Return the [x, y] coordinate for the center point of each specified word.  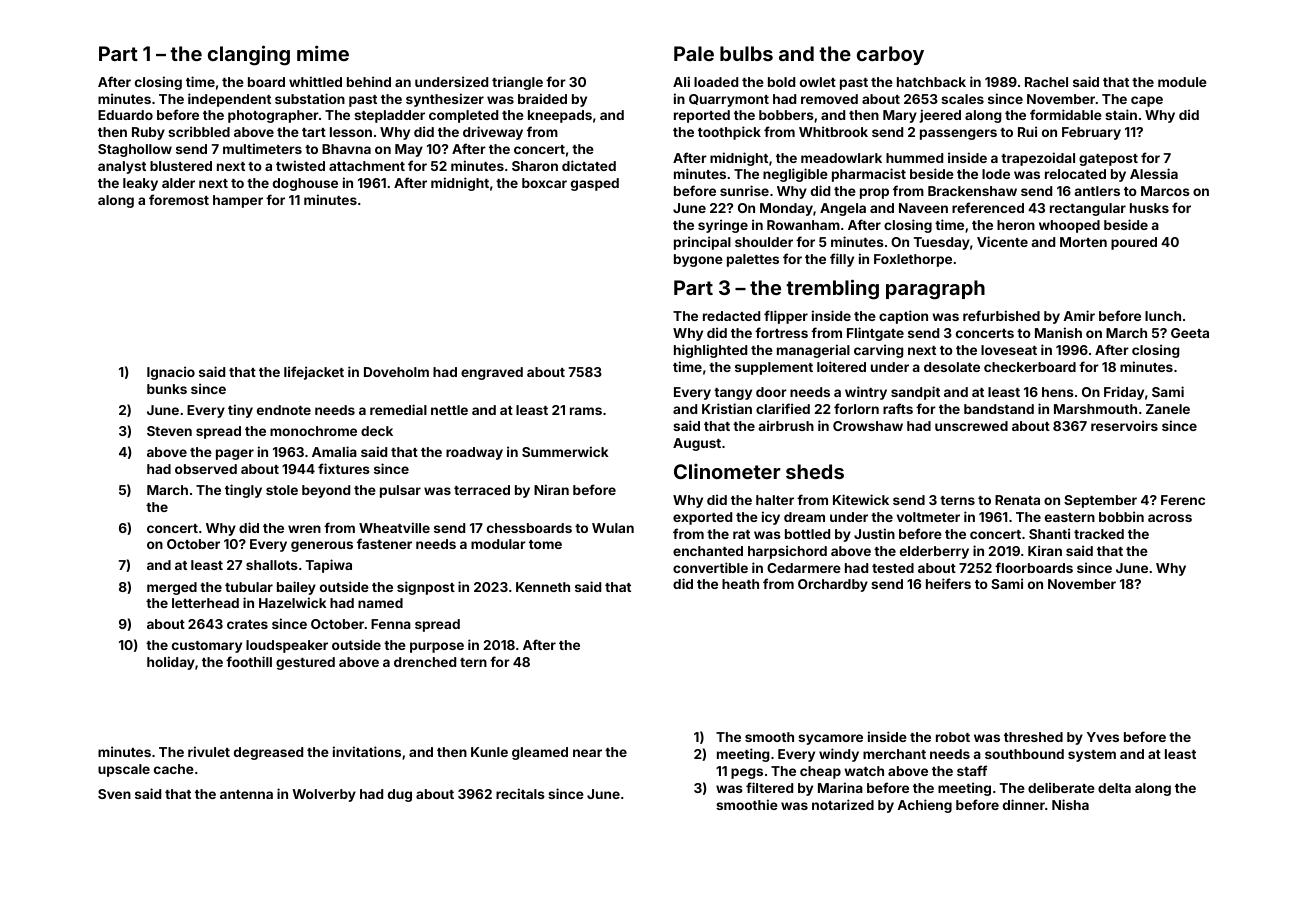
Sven [114, 794]
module [1182, 82]
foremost [179, 199]
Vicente [1002, 241]
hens [1058, 392]
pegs [747, 773]
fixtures [344, 468]
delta [1114, 788]
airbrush [786, 425]
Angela [843, 209]
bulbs [746, 53]
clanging [249, 55]
